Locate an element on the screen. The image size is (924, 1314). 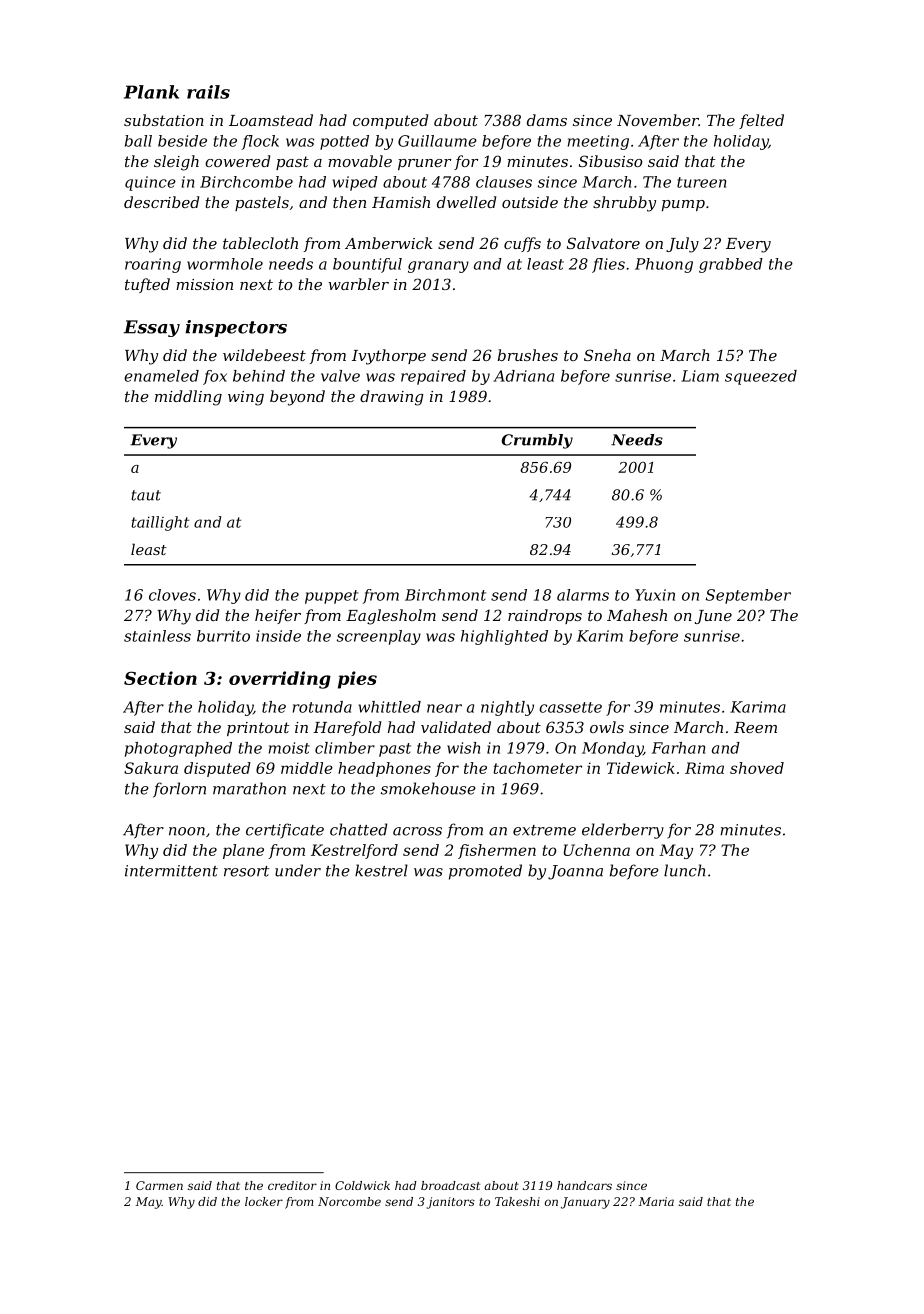
grabbed is located at coordinates (731, 265).
